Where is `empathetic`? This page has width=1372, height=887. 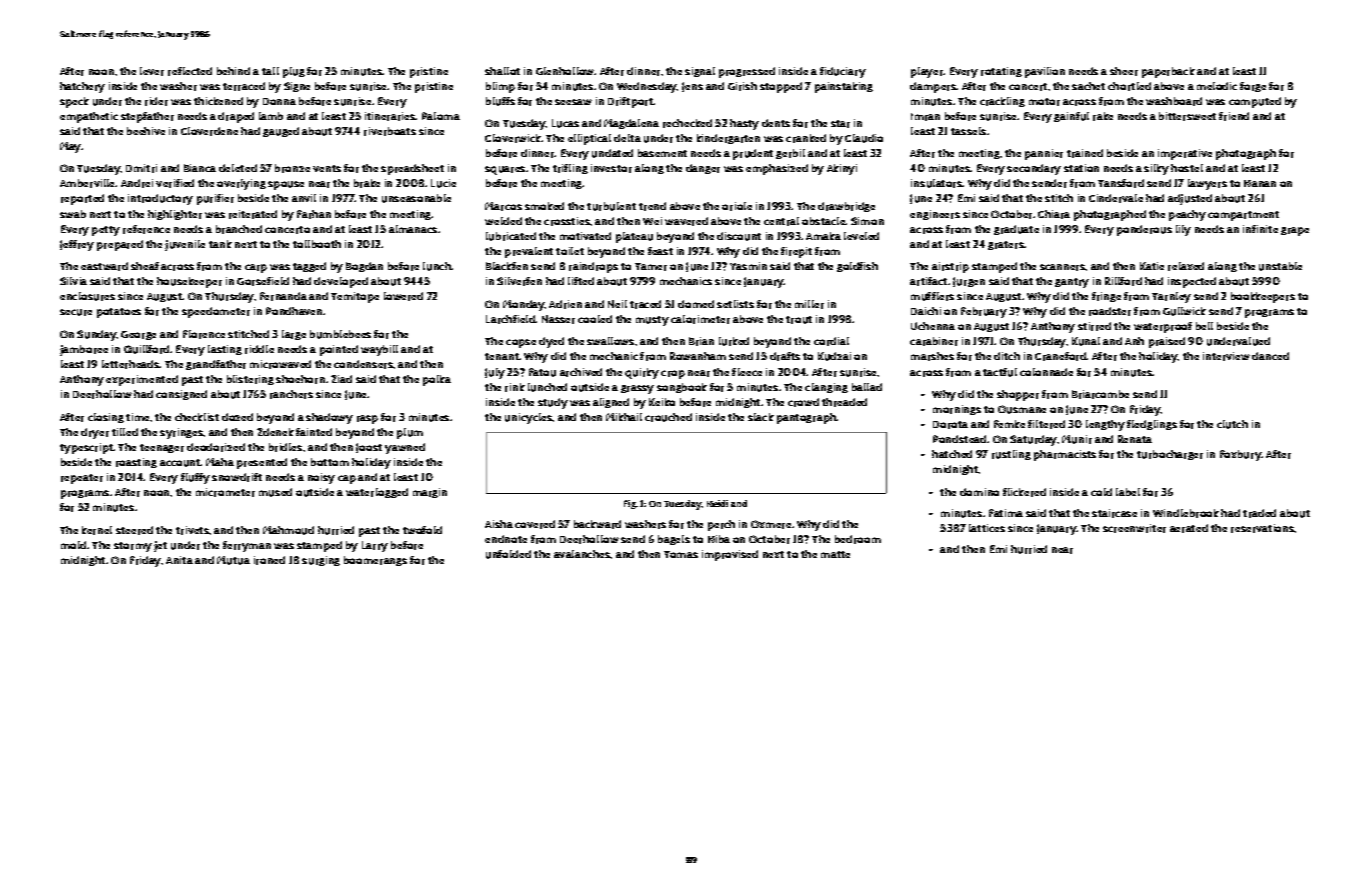 empathetic is located at coordinates (89, 117).
